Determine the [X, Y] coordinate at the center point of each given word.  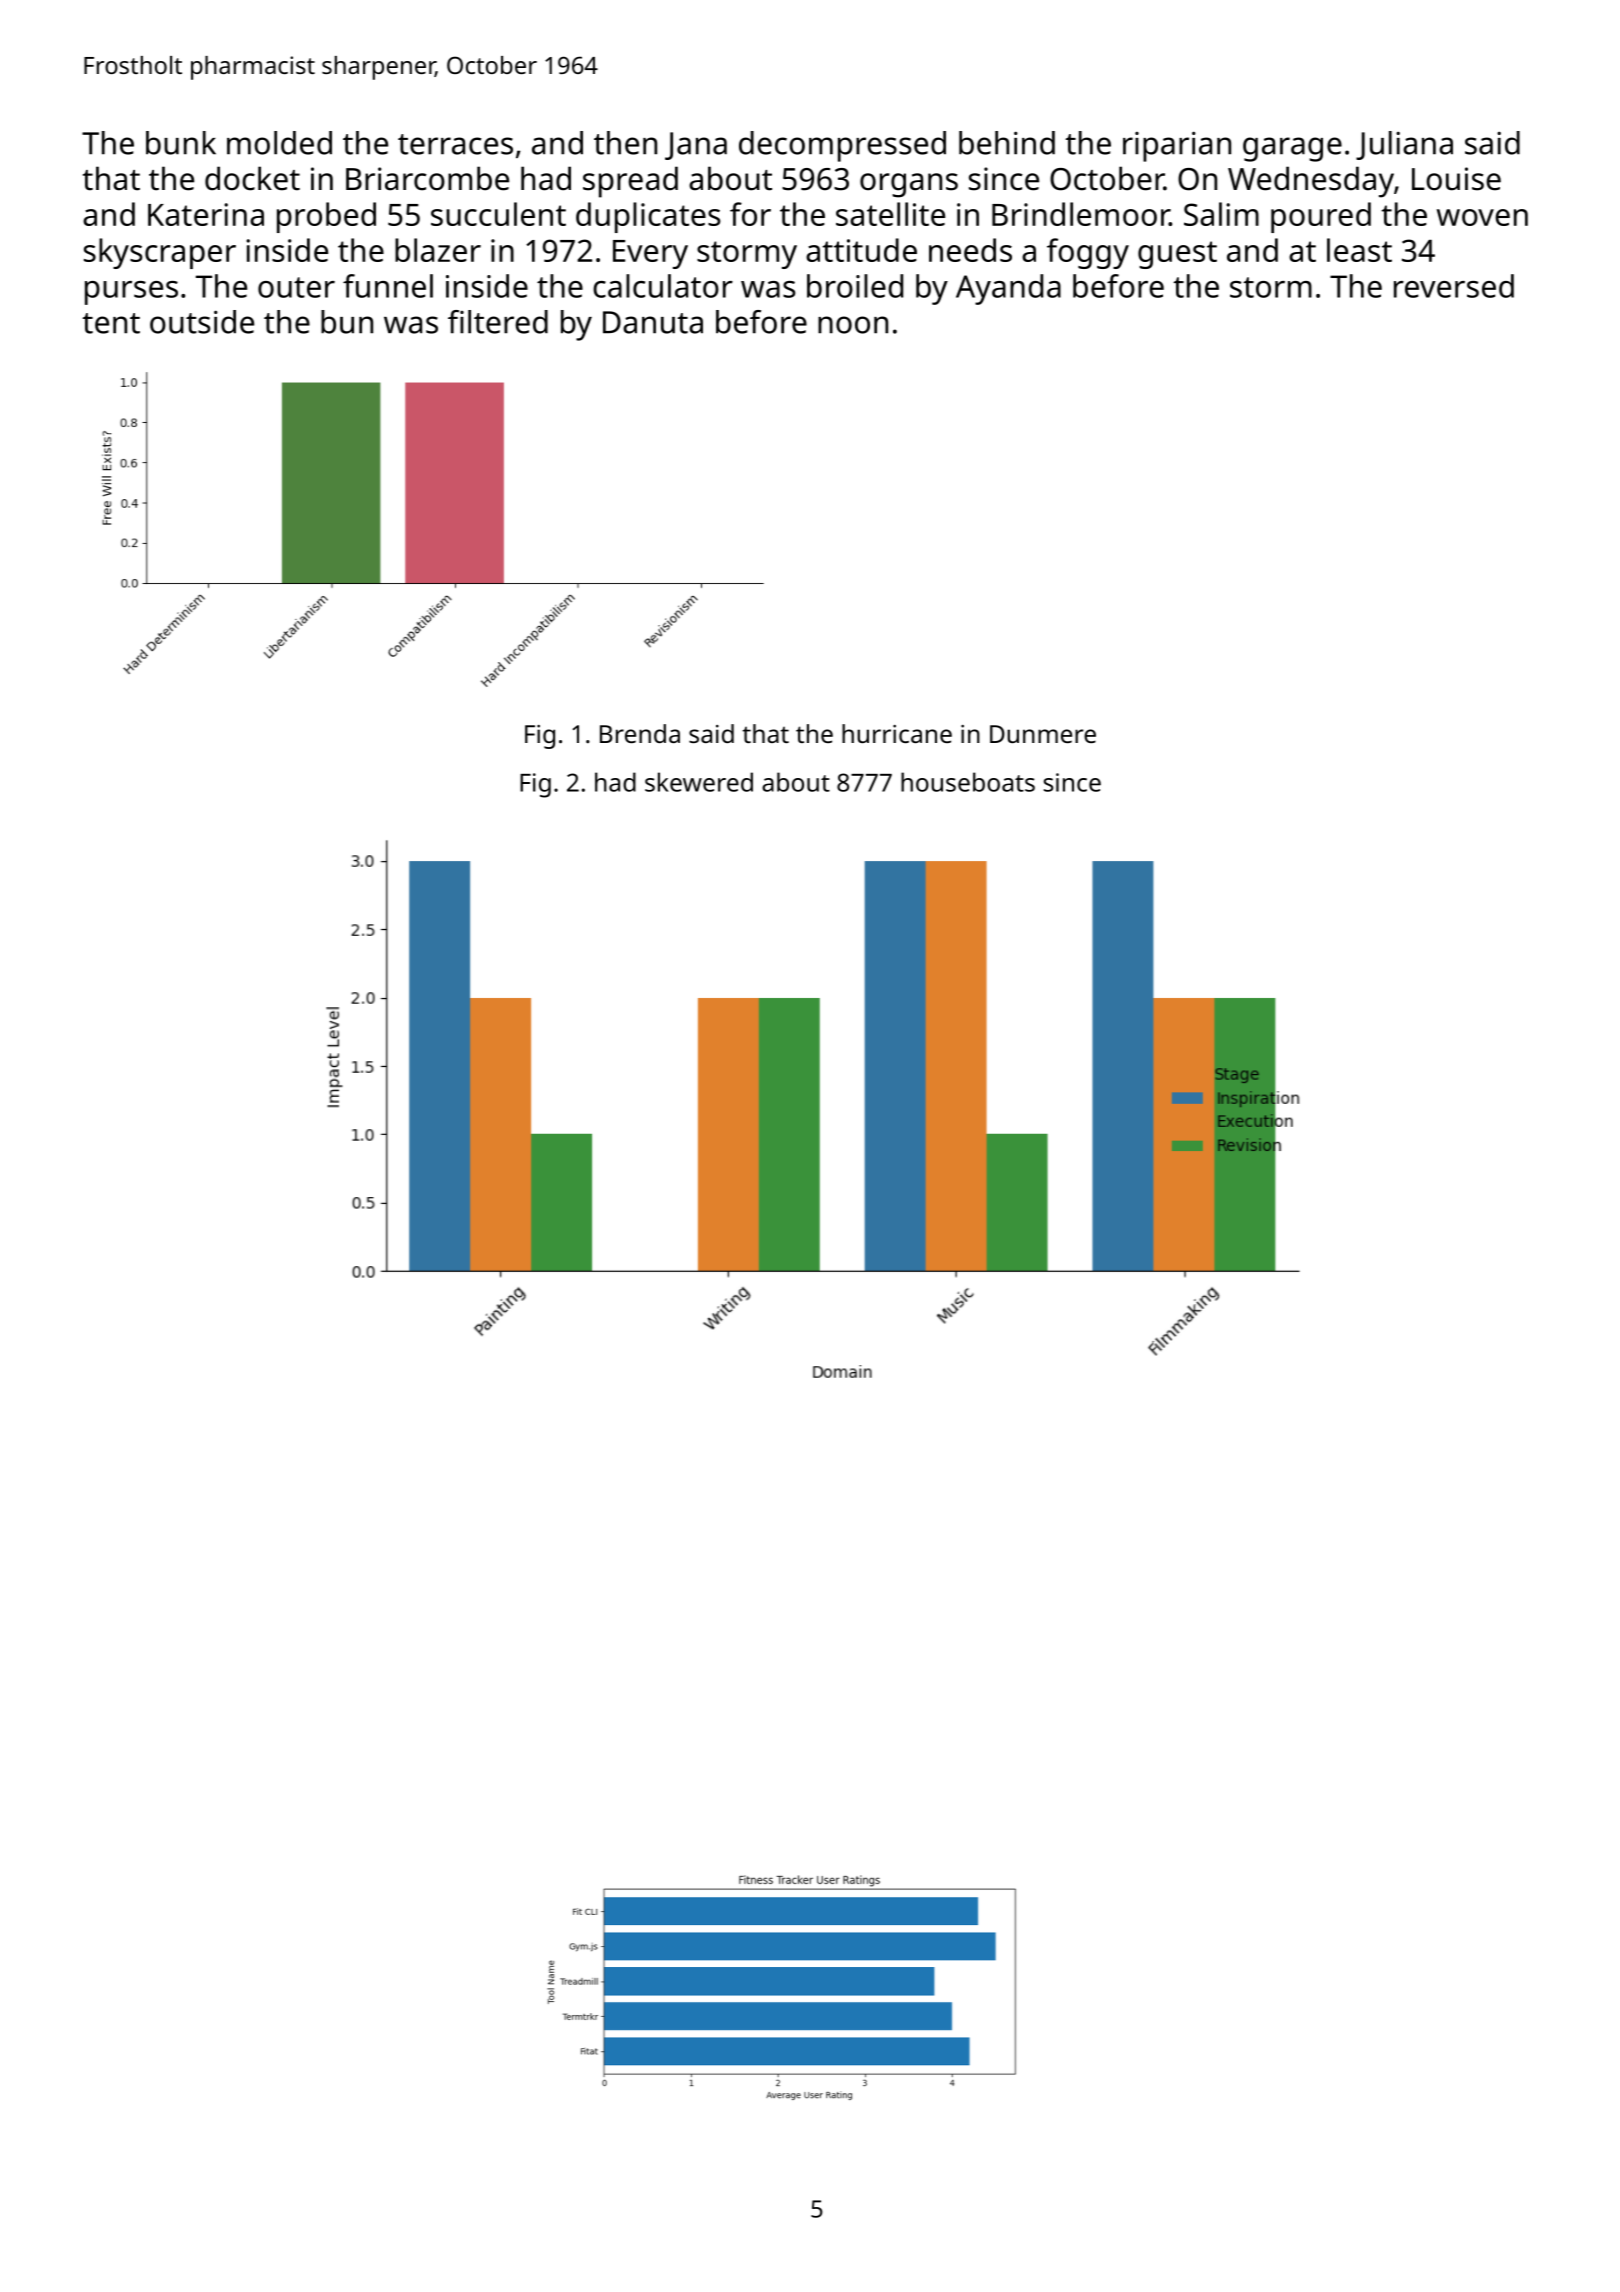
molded [279, 143]
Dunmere [1043, 734]
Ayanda [1008, 289]
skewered [699, 782]
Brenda [640, 733]
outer [296, 287]
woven [1482, 217]
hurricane [897, 733]
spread [630, 182]
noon [853, 325]
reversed [1454, 286]
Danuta [653, 322]
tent [111, 323]
